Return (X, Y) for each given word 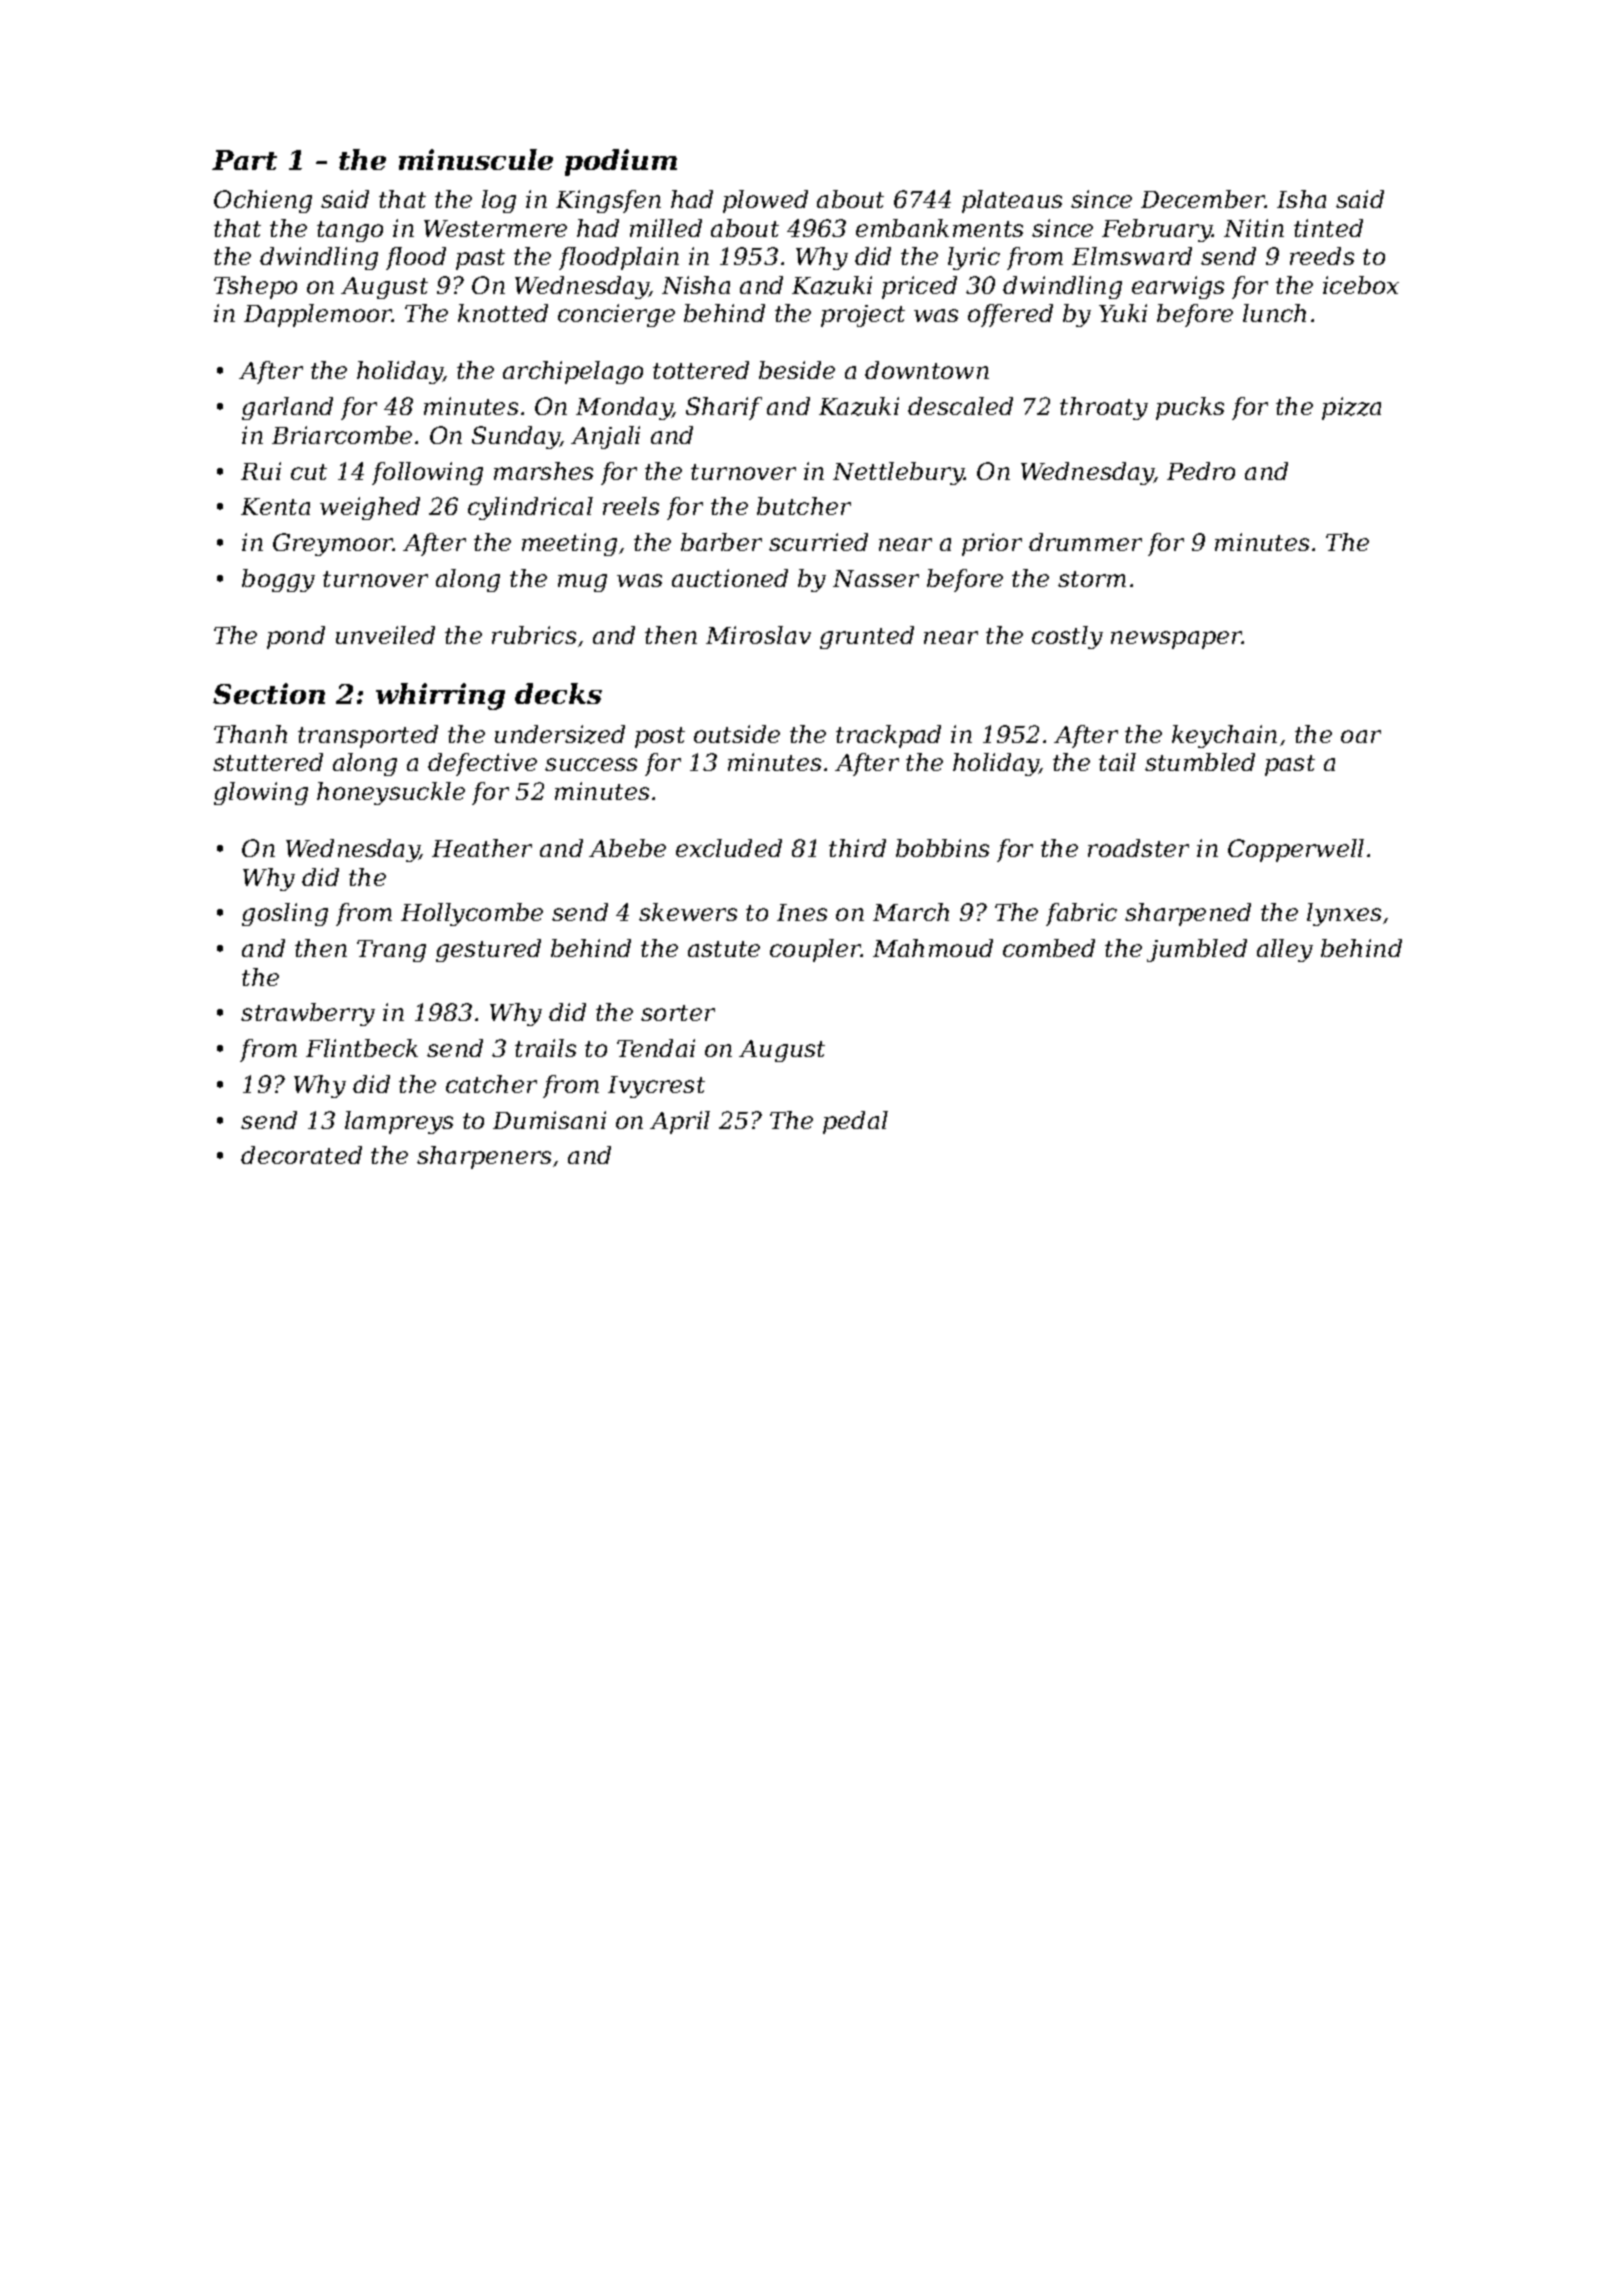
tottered (701, 370)
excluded (729, 848)
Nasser (876, 578)
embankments (939, 228)
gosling (285, 914)
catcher (491, 1084)
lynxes (1344, 914)
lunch (1274, 313)
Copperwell (1296, 850)
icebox (1361, 285)
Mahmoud (933, 948)
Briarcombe (342, 435)
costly (1067, 637)
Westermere (495, 228)
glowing (261, 793)
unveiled (385, 635)
